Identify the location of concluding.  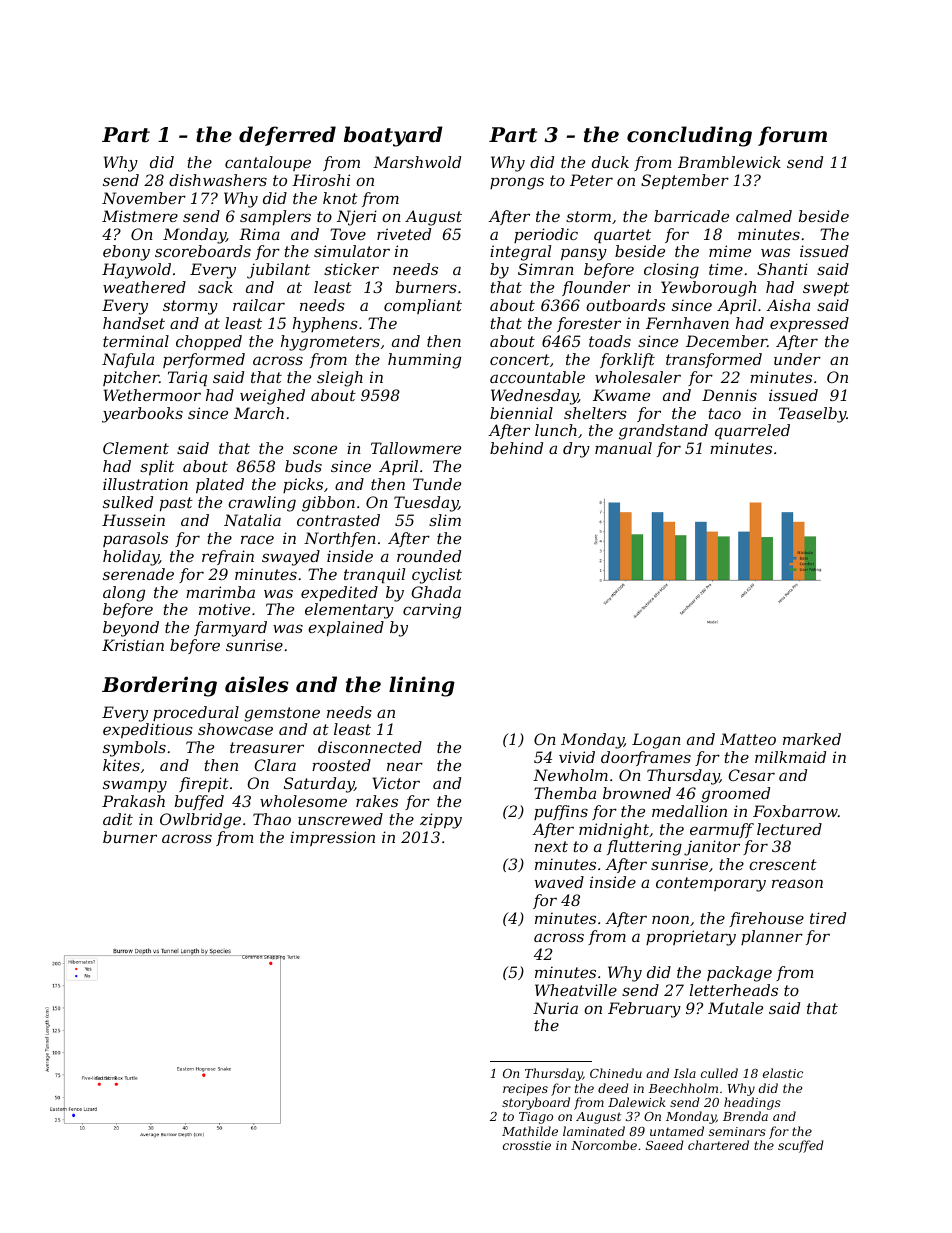
(689, 136).
